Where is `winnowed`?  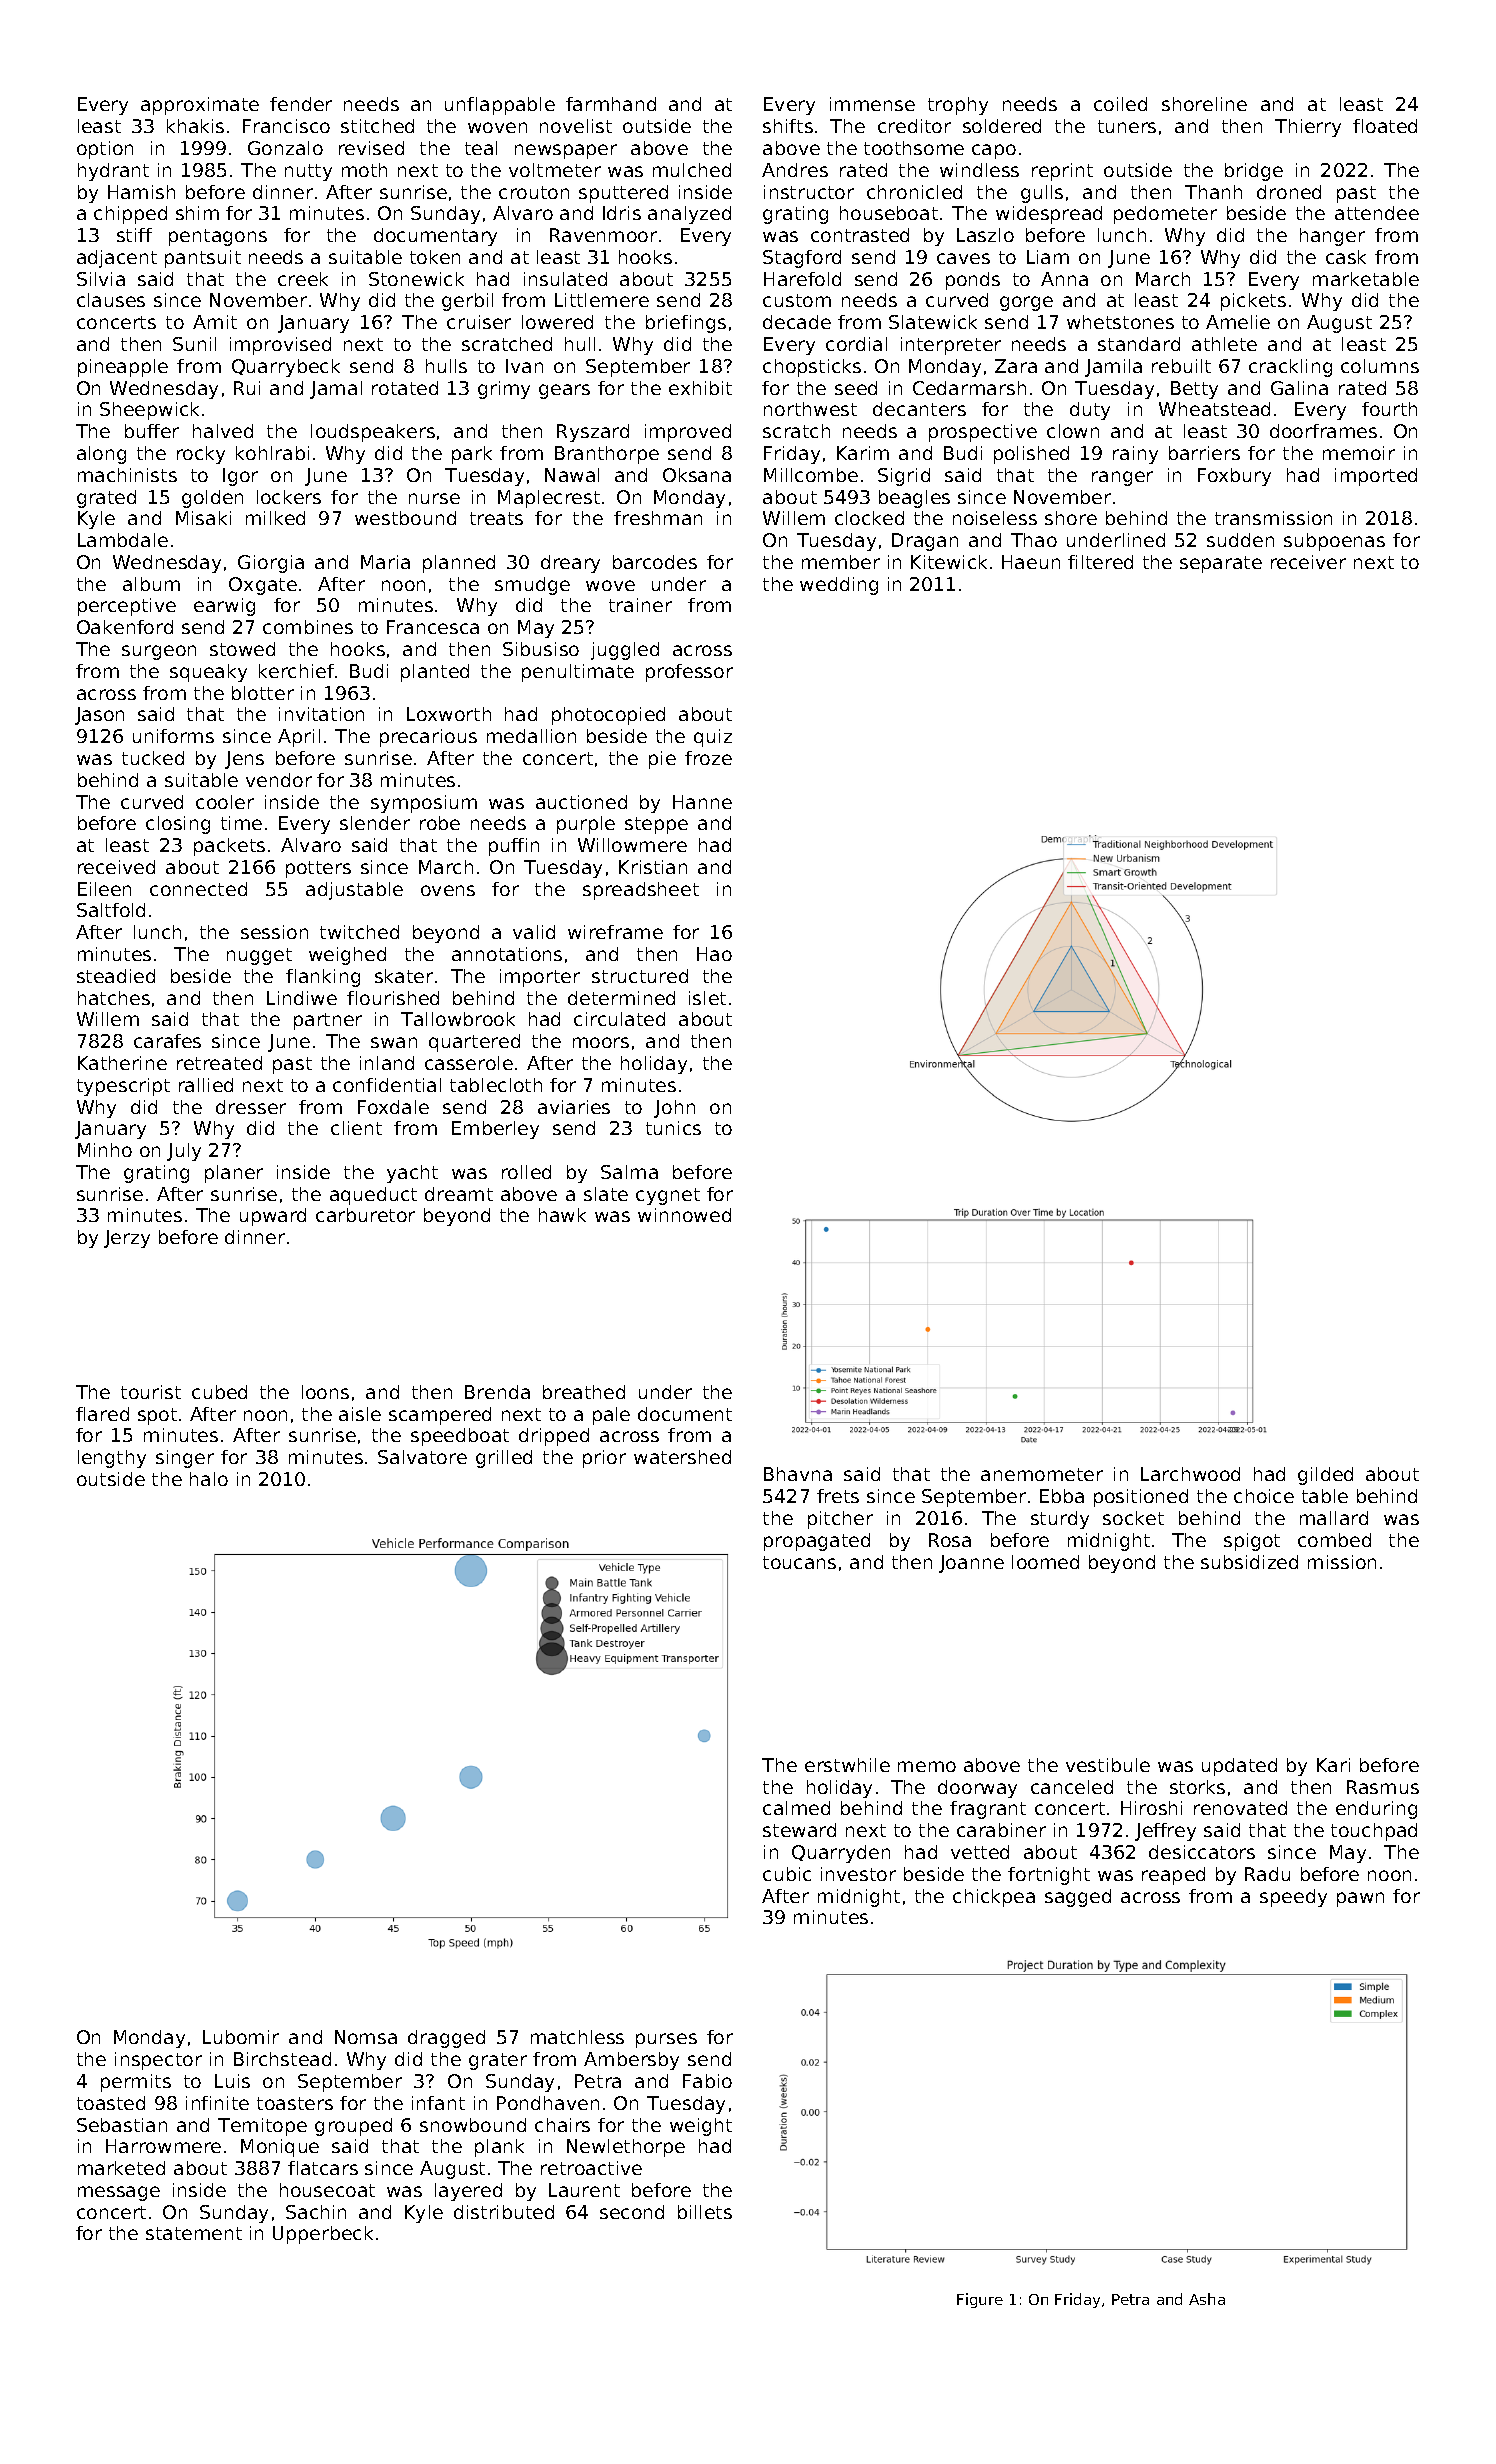 winnowed is located at coordinates (684, 1215).
